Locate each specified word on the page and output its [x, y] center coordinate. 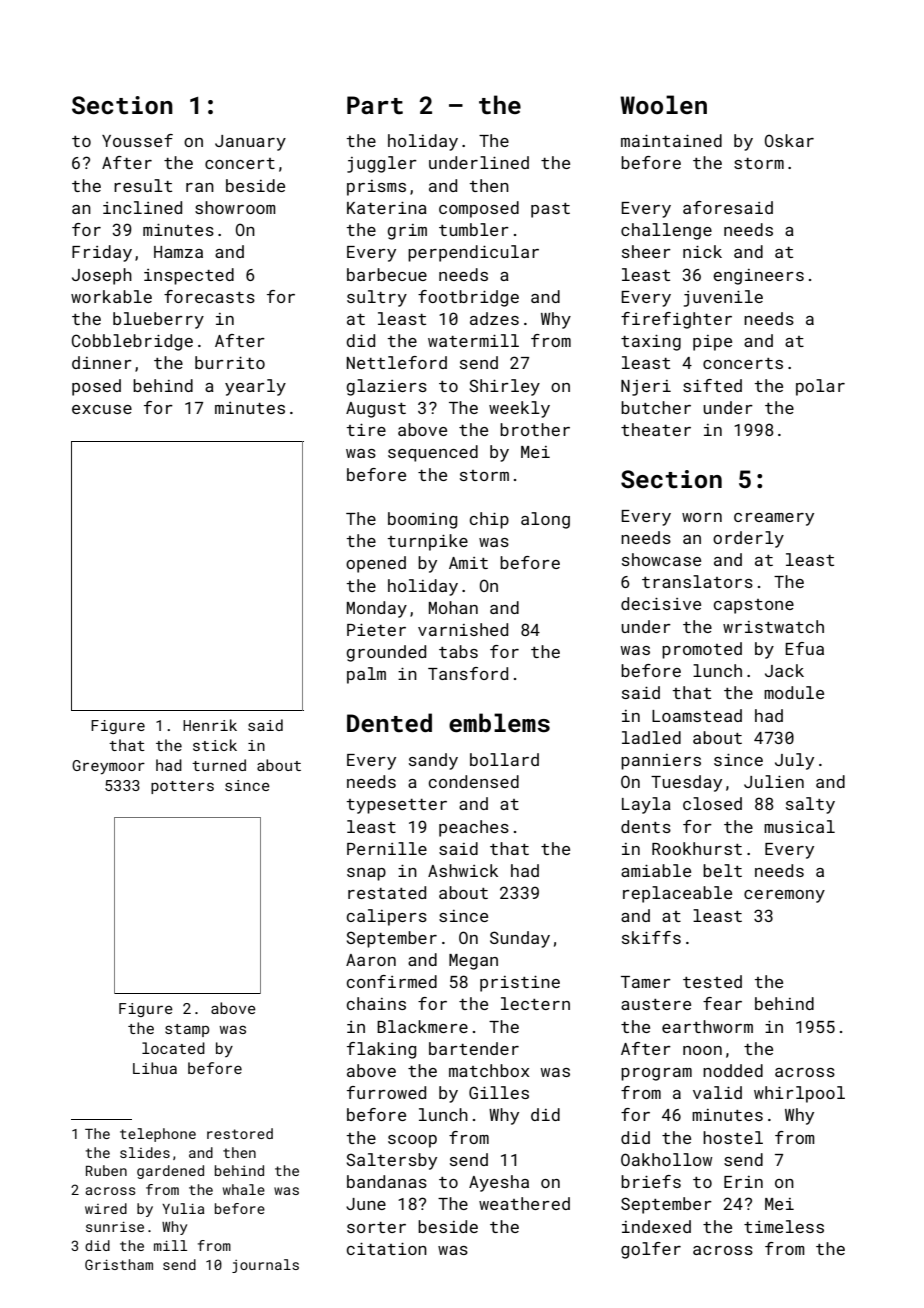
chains [376, 1003]
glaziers [386, 387]
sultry [377, 298]
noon [702, 1050]
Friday [102, 253]
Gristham [119, 1264]
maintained [671, 140]
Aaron [371, 960]
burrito [230, 362]
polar [820, 387]
